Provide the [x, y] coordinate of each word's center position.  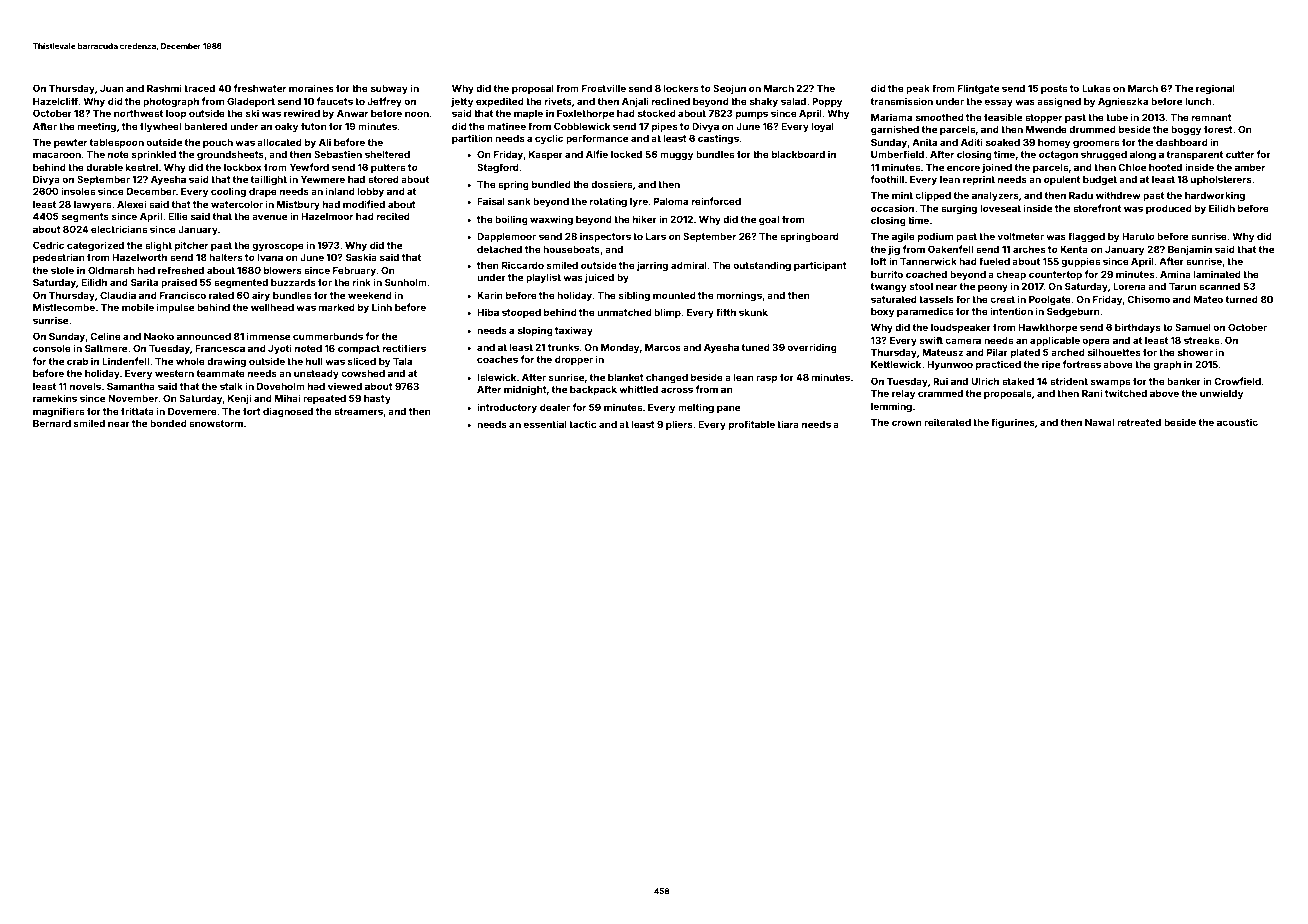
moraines [311, 88]
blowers [283, 270]
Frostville [604, 88]
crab [78, 361]
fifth [726, 312]
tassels [936, 299]
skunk [753, 312]
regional [1215, 89]
